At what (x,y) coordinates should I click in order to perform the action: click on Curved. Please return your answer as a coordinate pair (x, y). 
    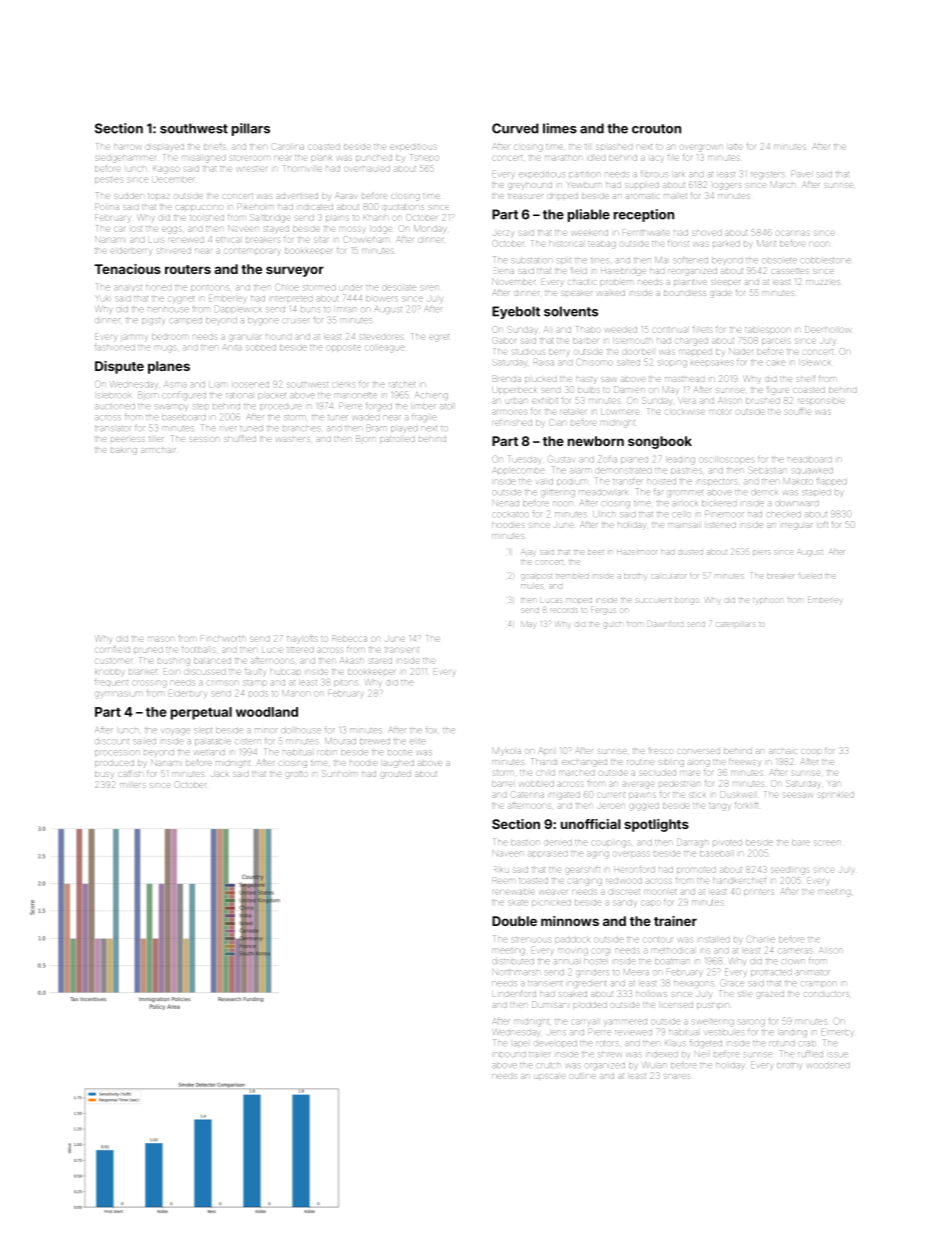
    Looking at the image, I should click on (515, 128).
